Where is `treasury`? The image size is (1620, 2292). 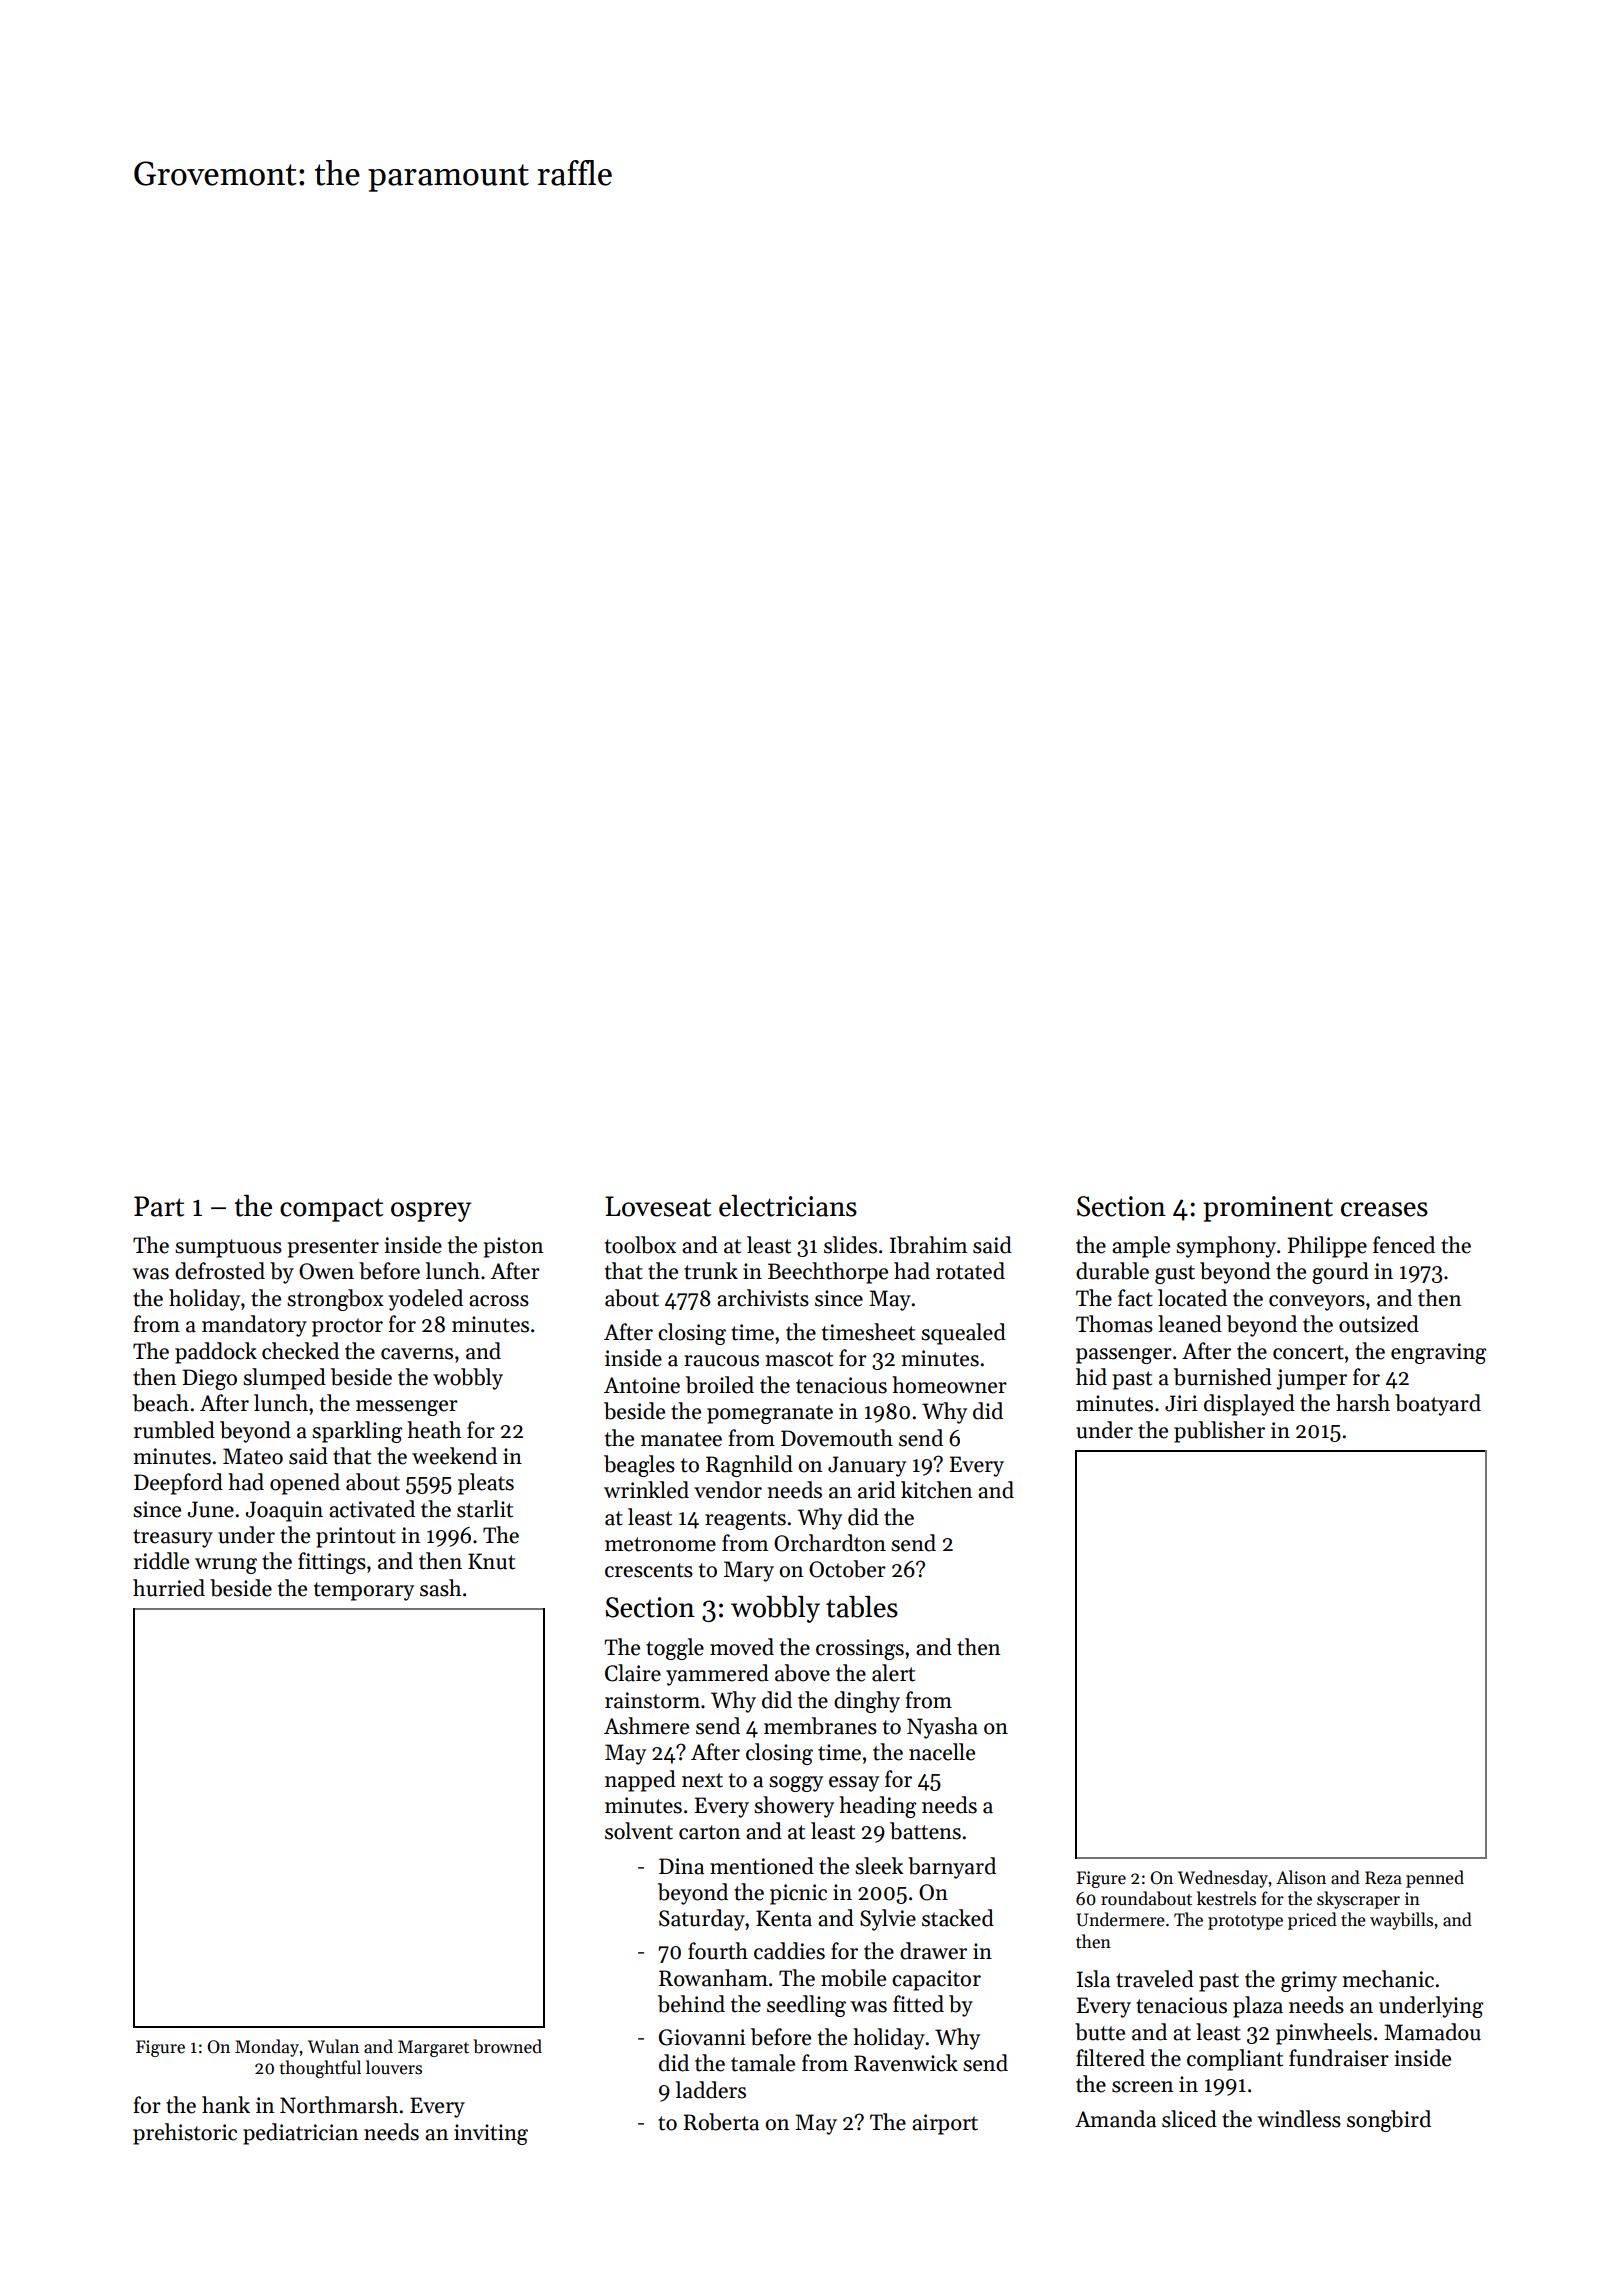 treasury is located at coordinates (173, 1538).
